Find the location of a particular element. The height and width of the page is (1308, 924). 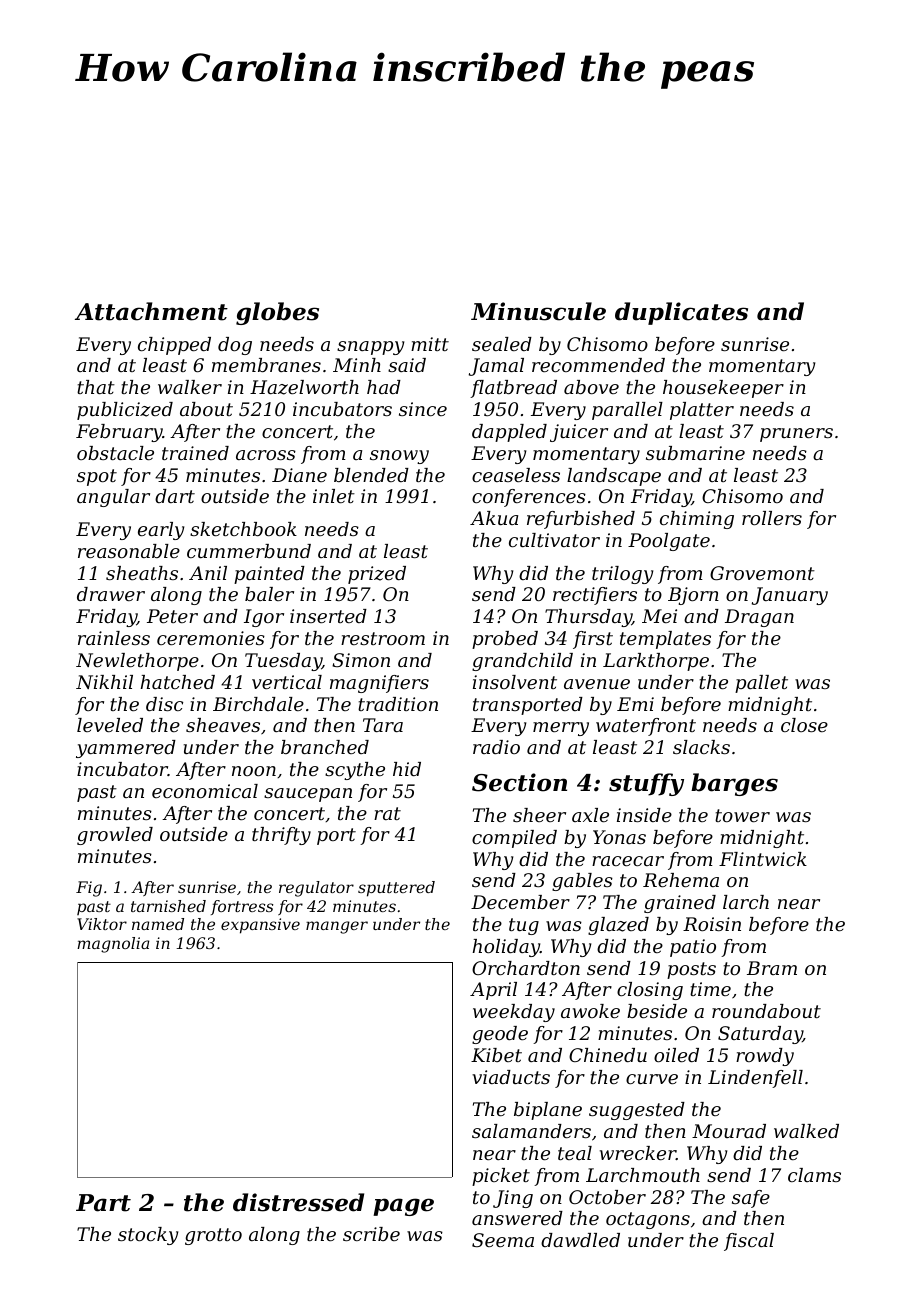

stocky is located at coordinates (148, 1236).
